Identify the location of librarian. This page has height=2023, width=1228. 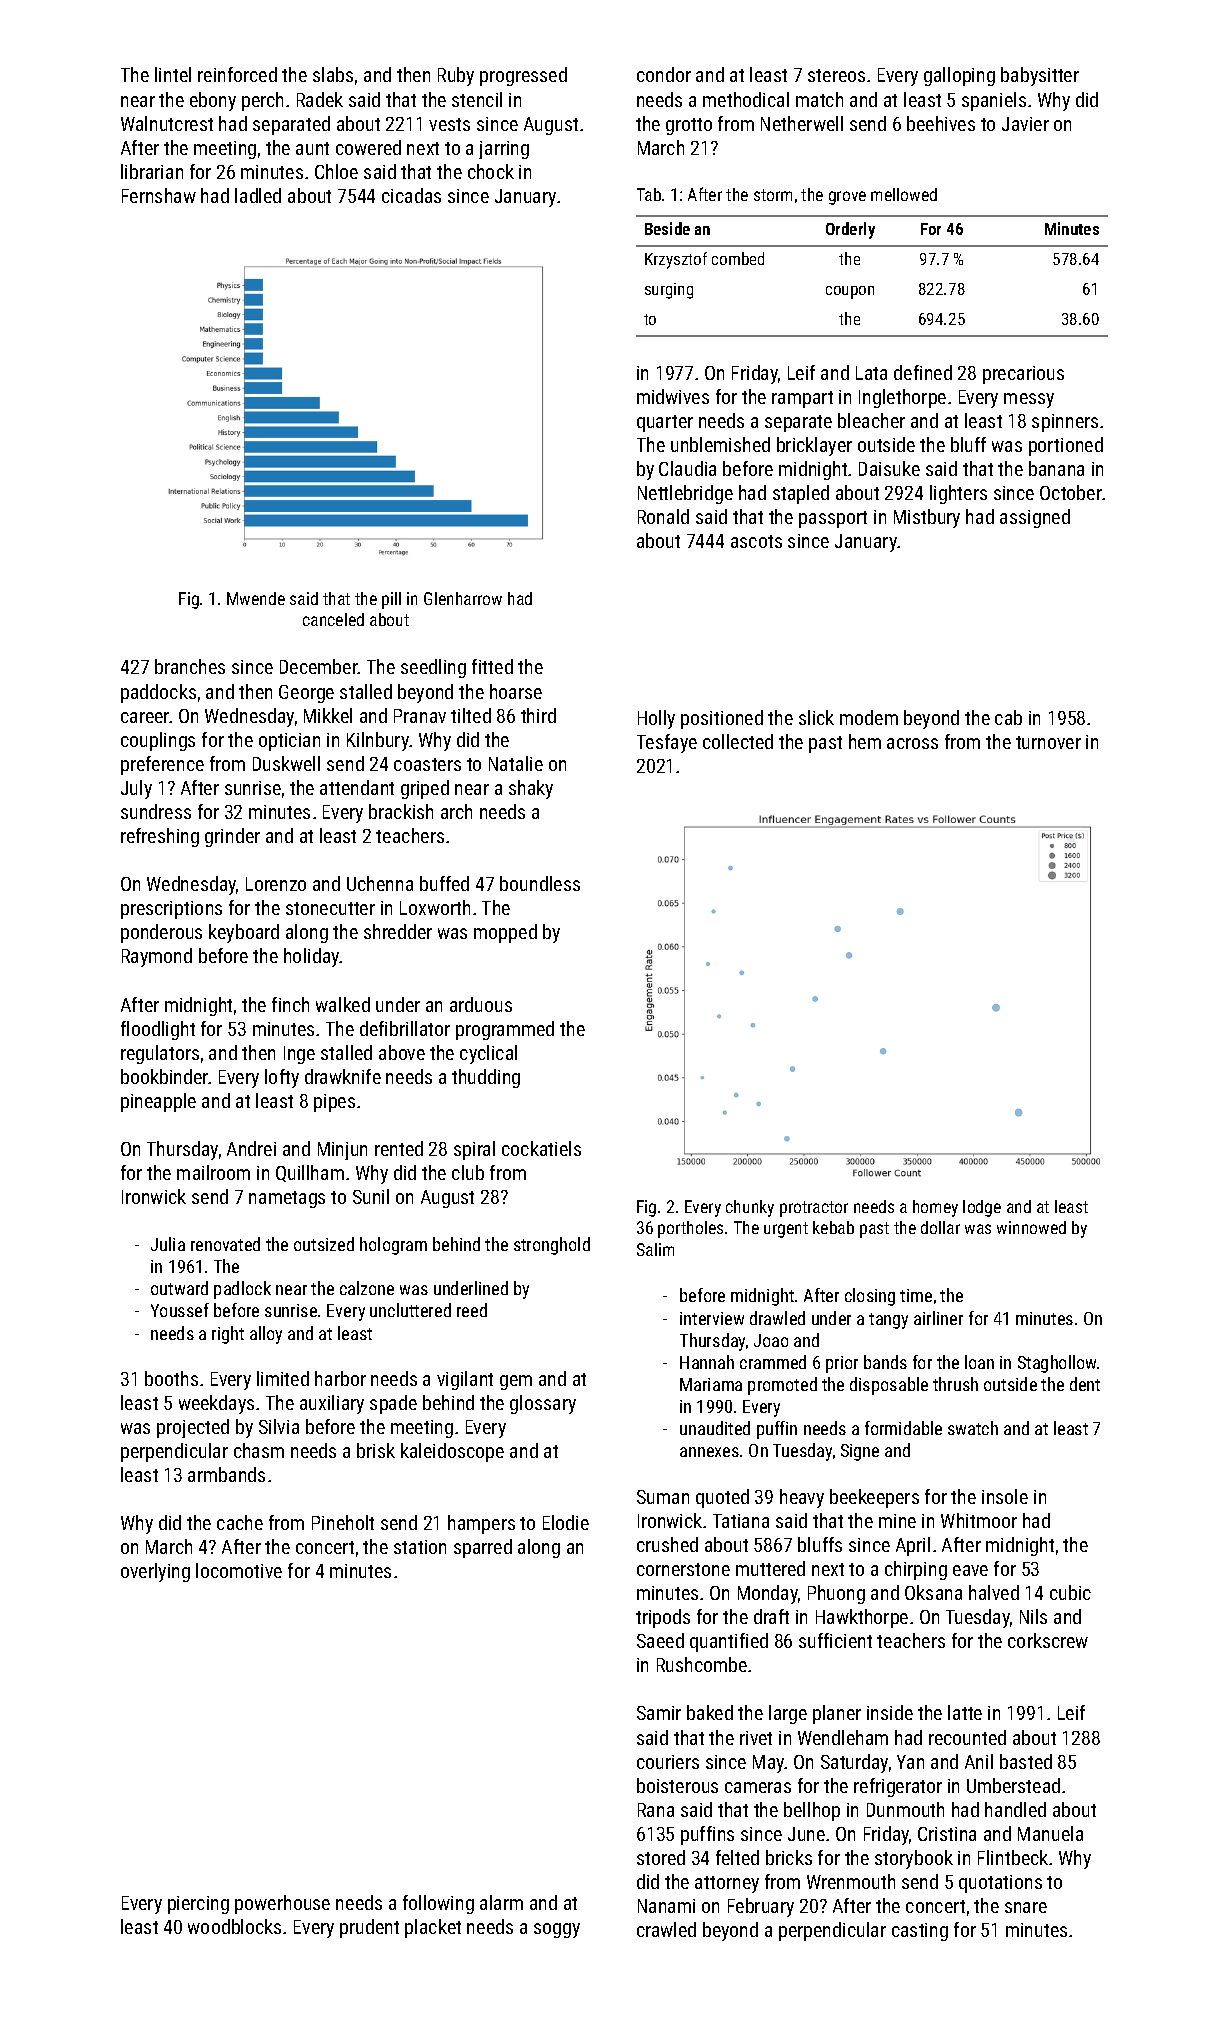
(152, 171).
